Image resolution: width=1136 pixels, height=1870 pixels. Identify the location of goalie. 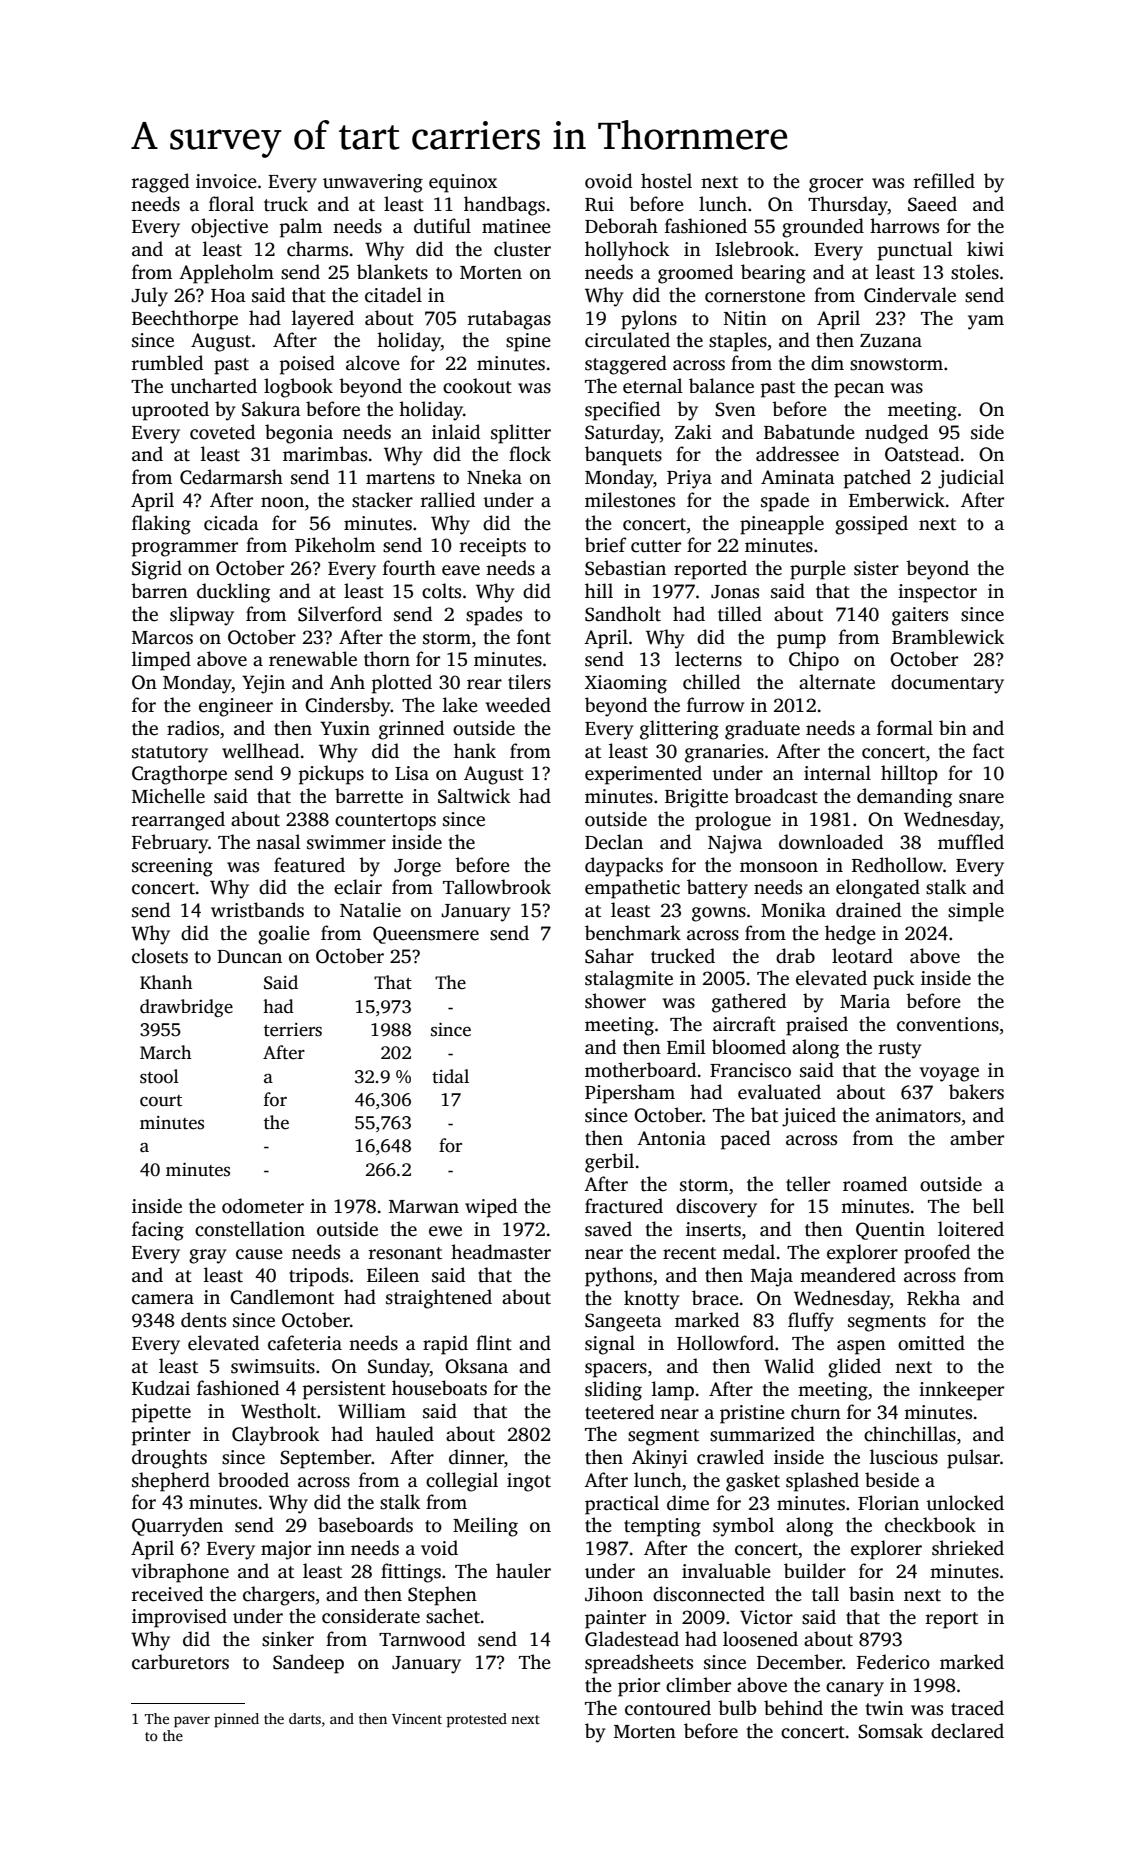
(284, 935).
